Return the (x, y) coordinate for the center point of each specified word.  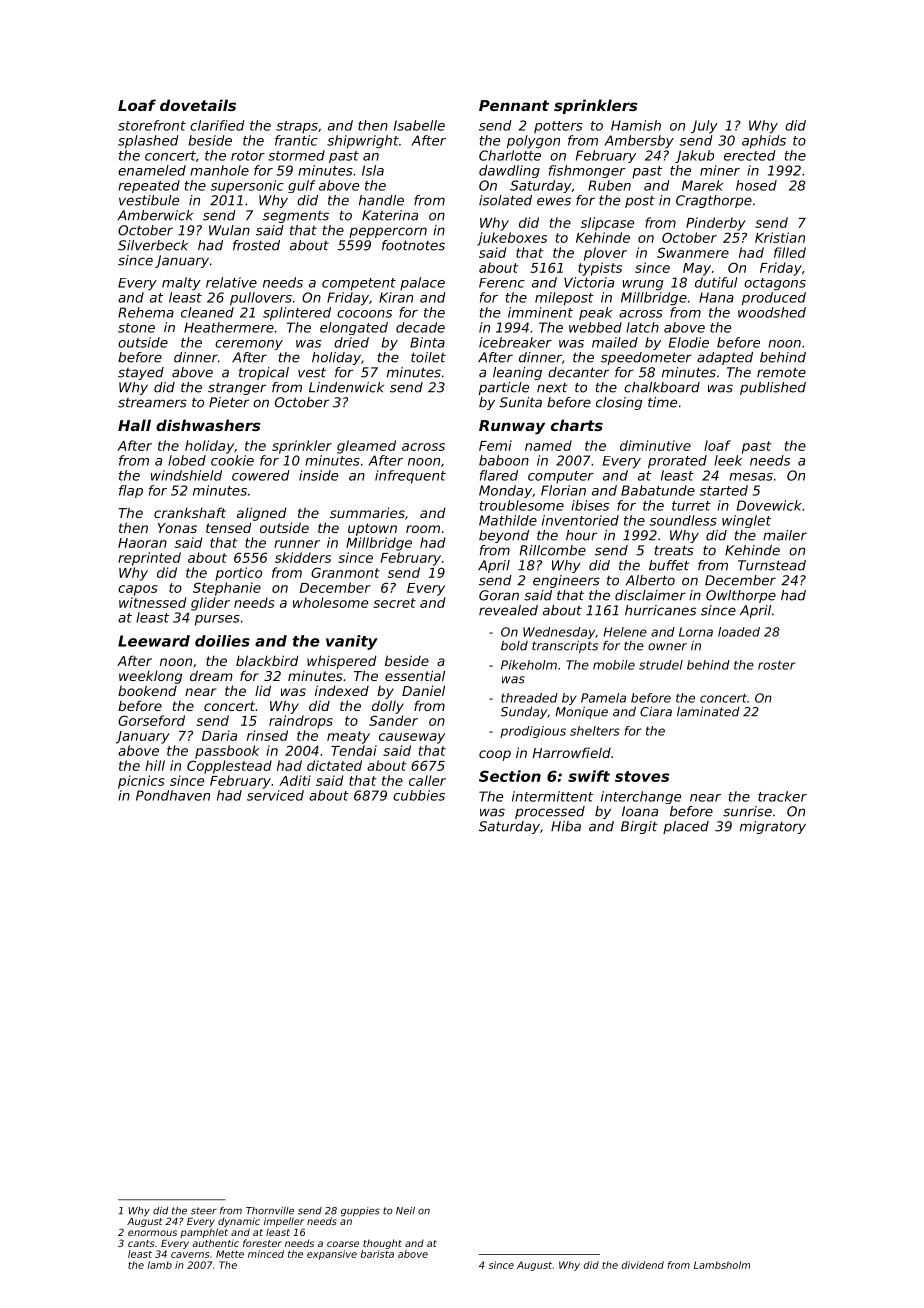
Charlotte (510, 155)
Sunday (524, 713)
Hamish (636, 125)
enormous (152, 1233)
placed (686, 827)
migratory (773, 827)
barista (377, 1254)
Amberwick (155, 215)
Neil (405, 1210)
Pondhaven (173, 795)
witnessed (152, 602)
